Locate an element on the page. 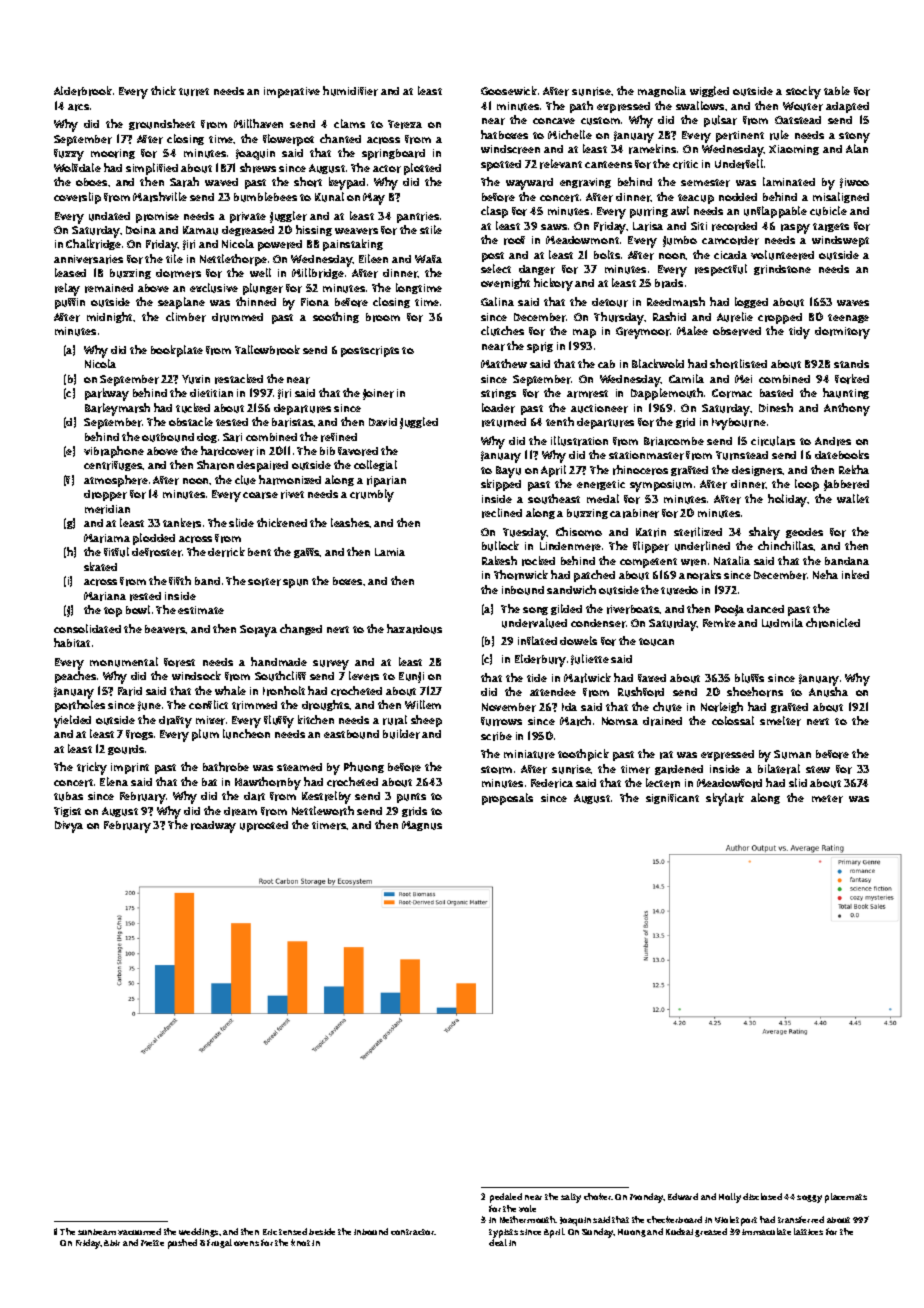 The height and width of the document is (1308, 924). ovens is located at coordinates (246, 1243).
